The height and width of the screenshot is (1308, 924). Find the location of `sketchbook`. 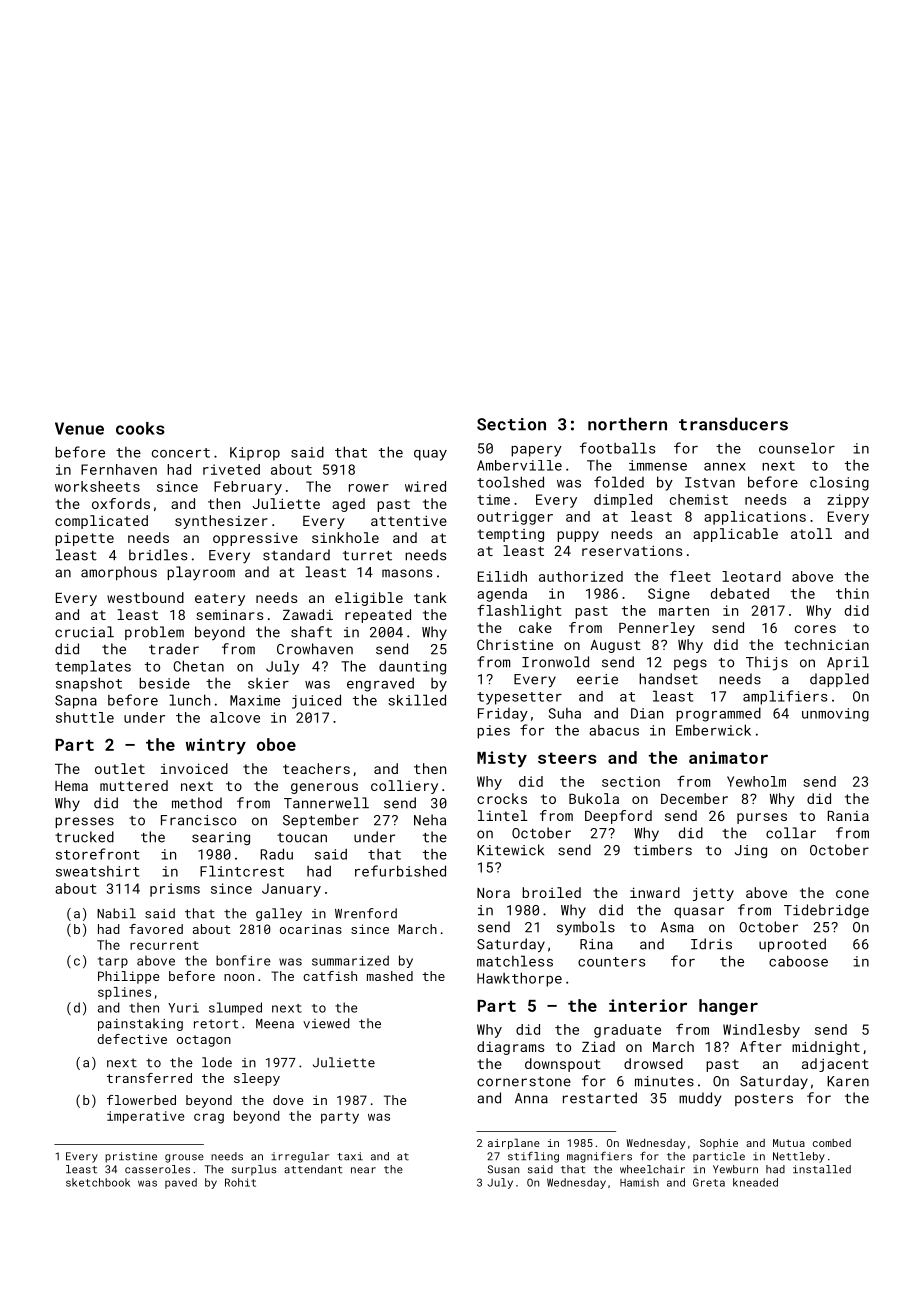

sketchbook is located at coordinates (98, 1182).
